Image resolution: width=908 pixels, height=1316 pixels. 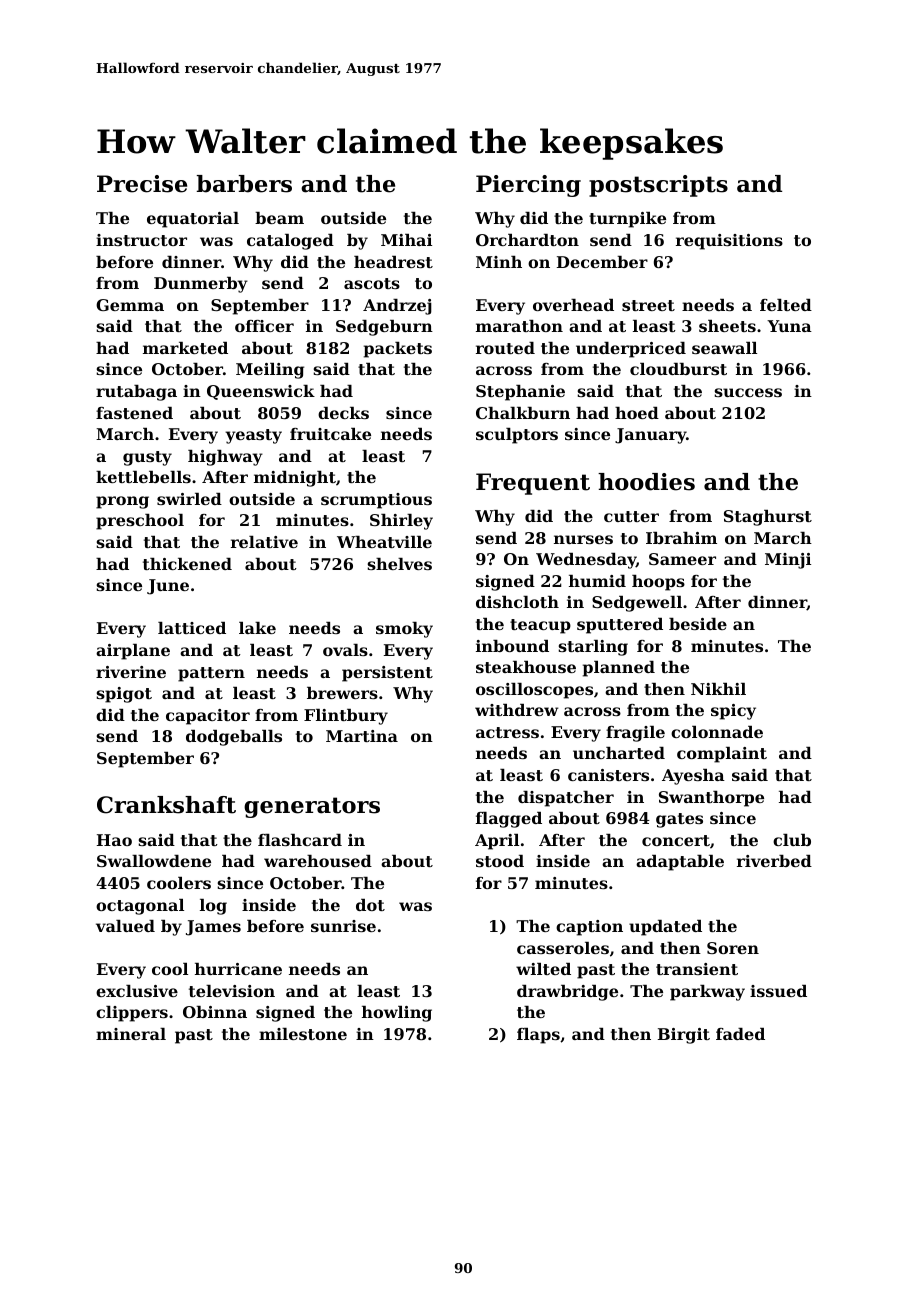 I want to click on James, so click(x=213, y=928).
